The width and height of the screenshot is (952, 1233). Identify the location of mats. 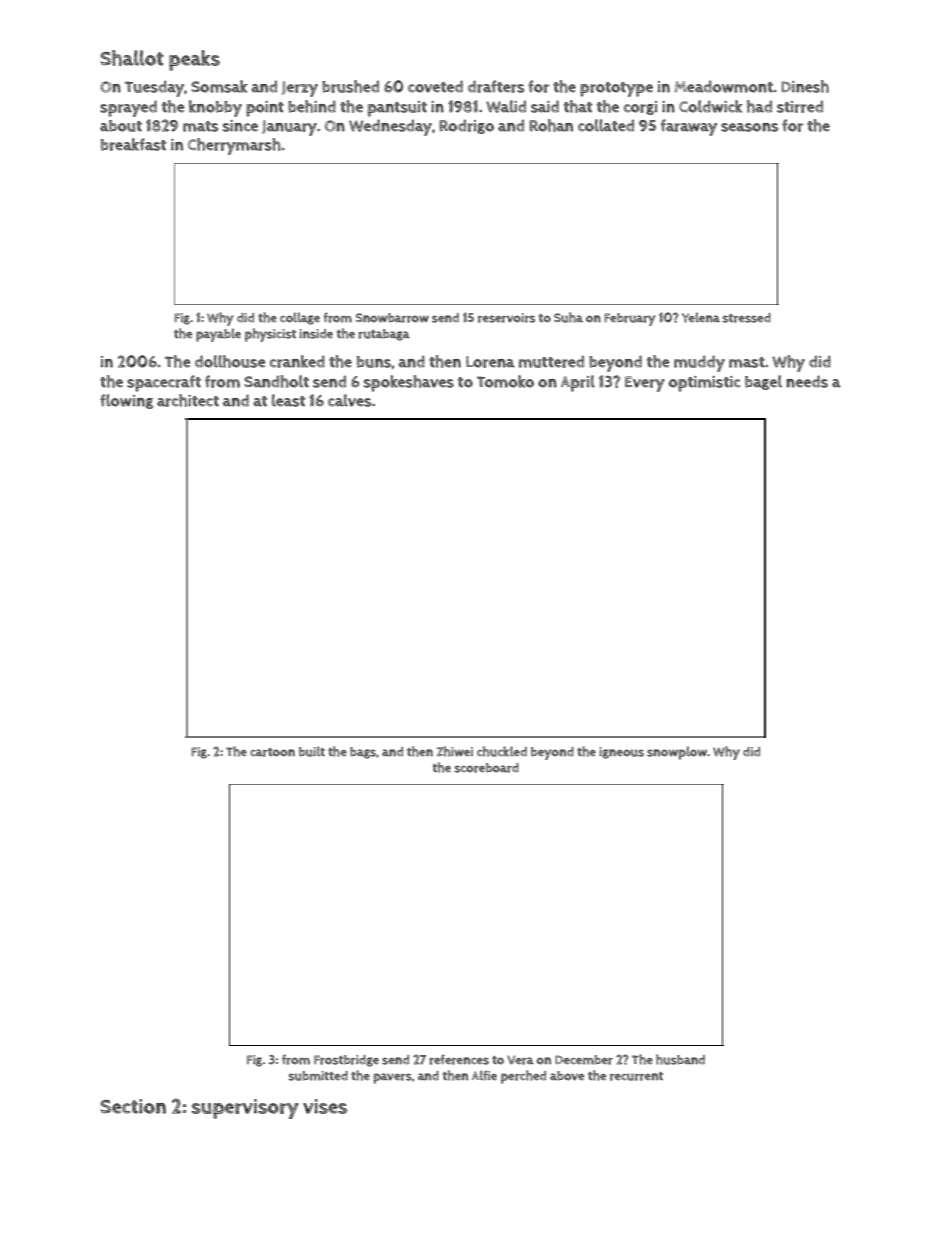
(200, 126).
